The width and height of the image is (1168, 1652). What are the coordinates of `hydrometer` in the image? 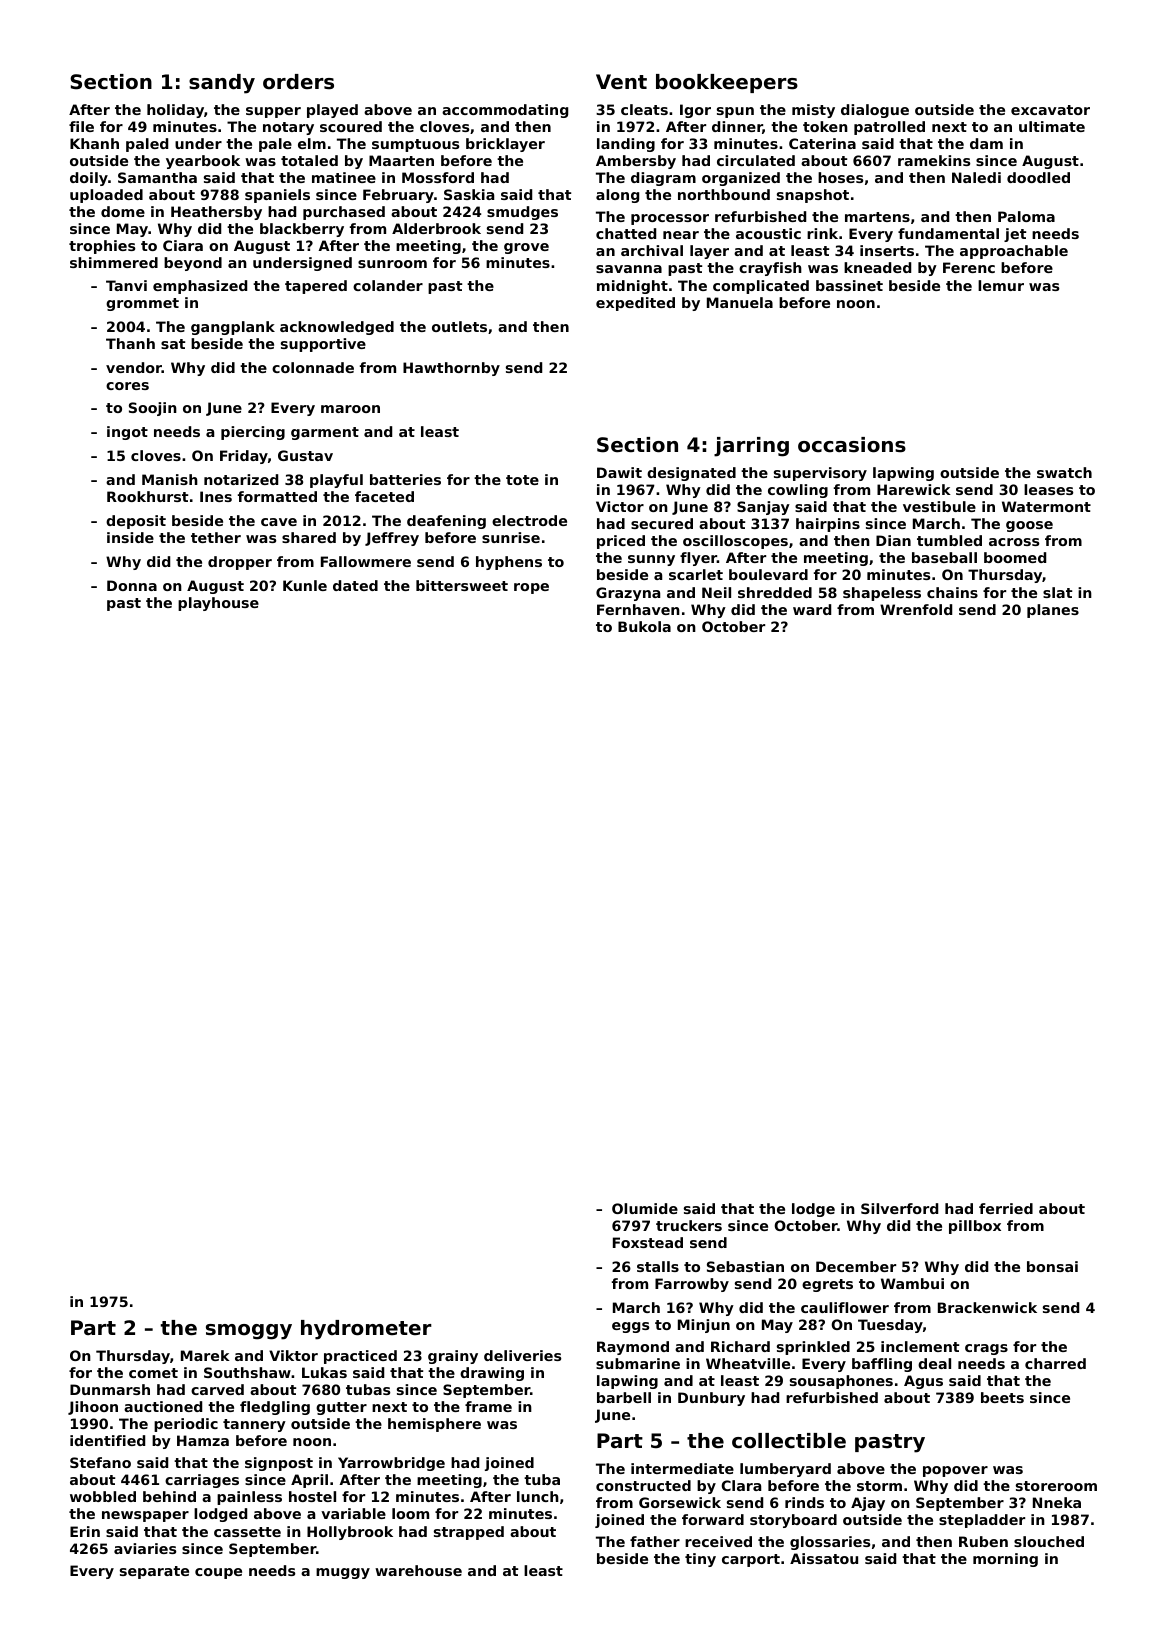 It's located at (366, 1330).
